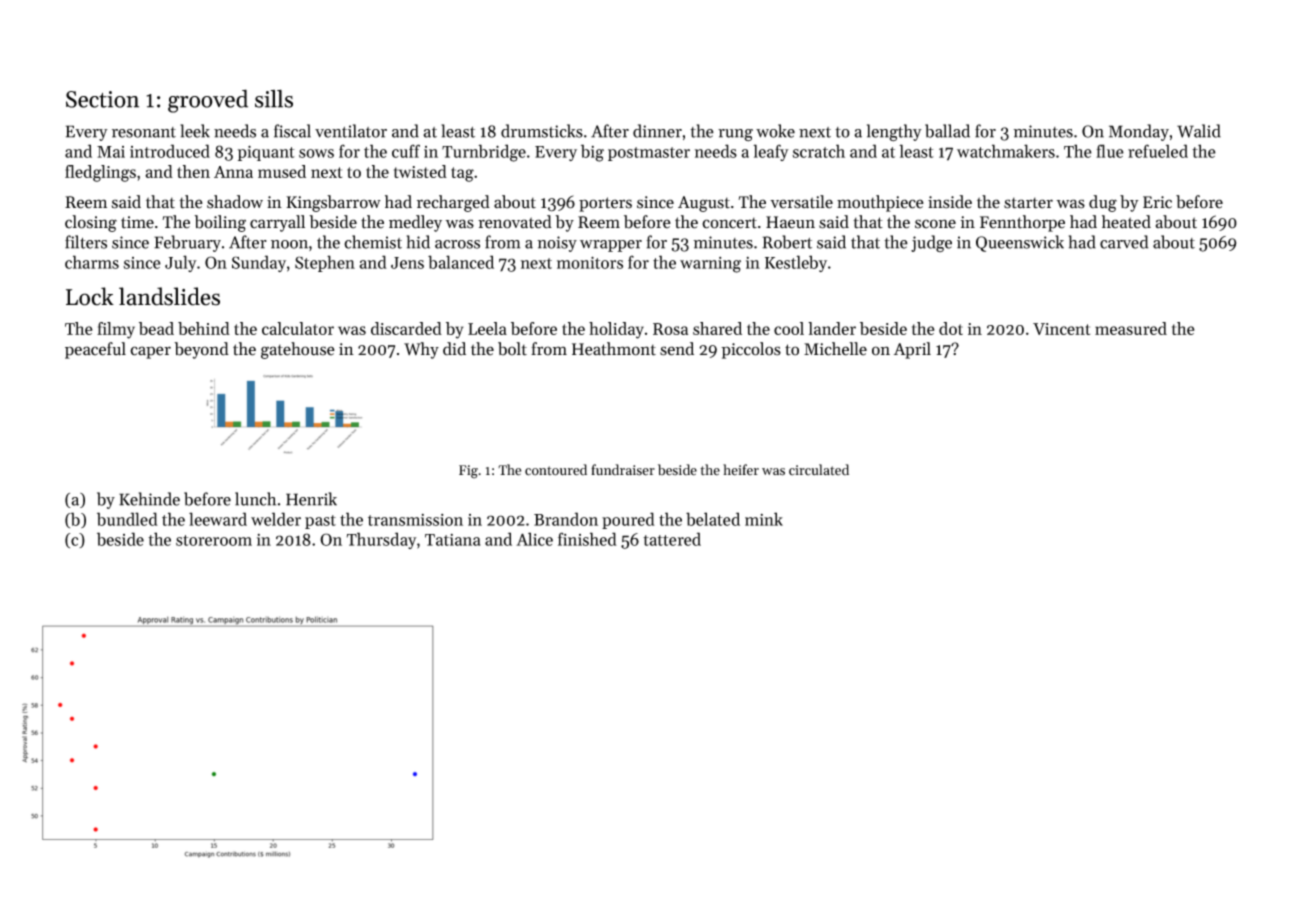 The image size is (1308, 924). I want to click on circulated, so click(819, 470).
